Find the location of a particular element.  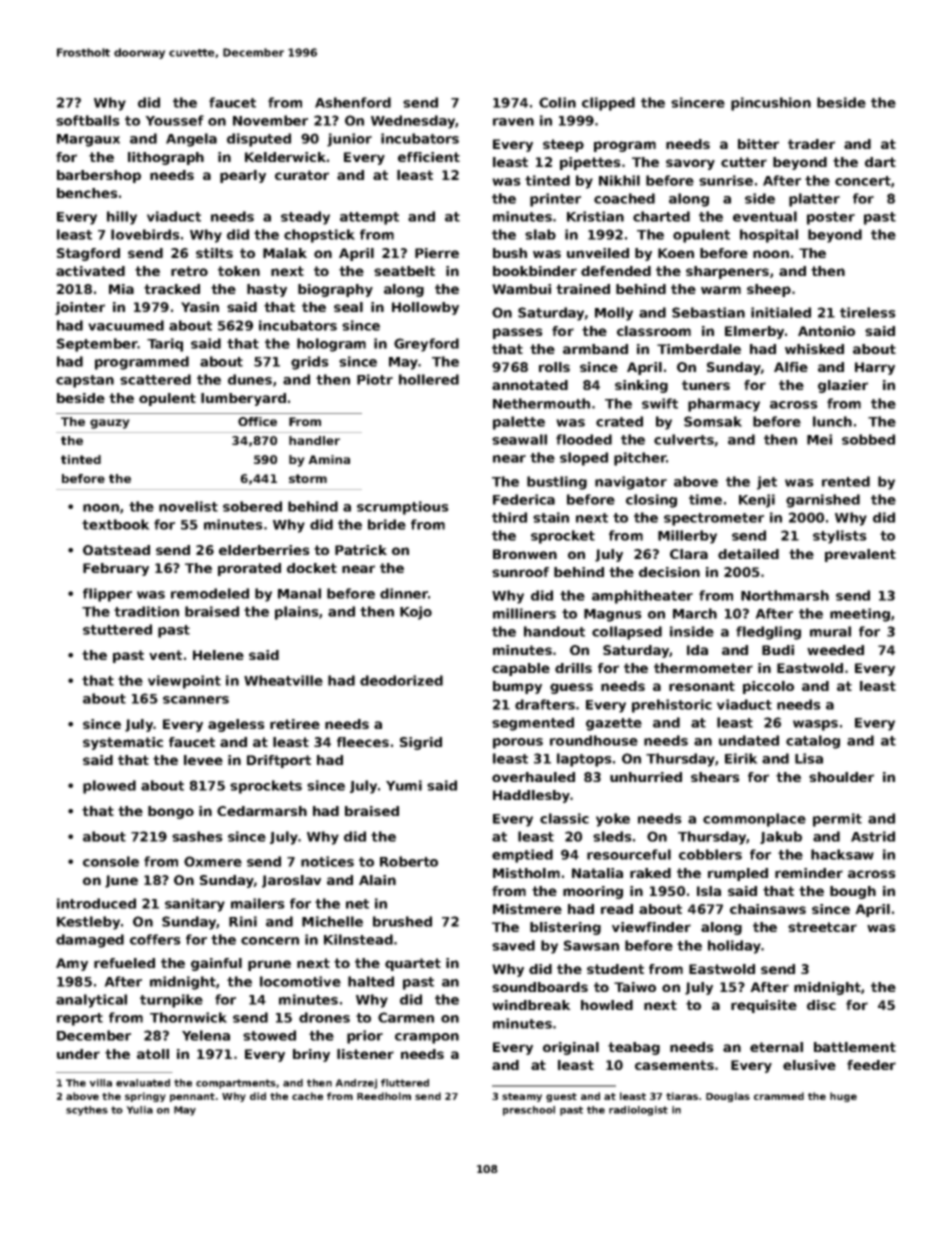

viewfinder is located at coordinates (651, 927).
